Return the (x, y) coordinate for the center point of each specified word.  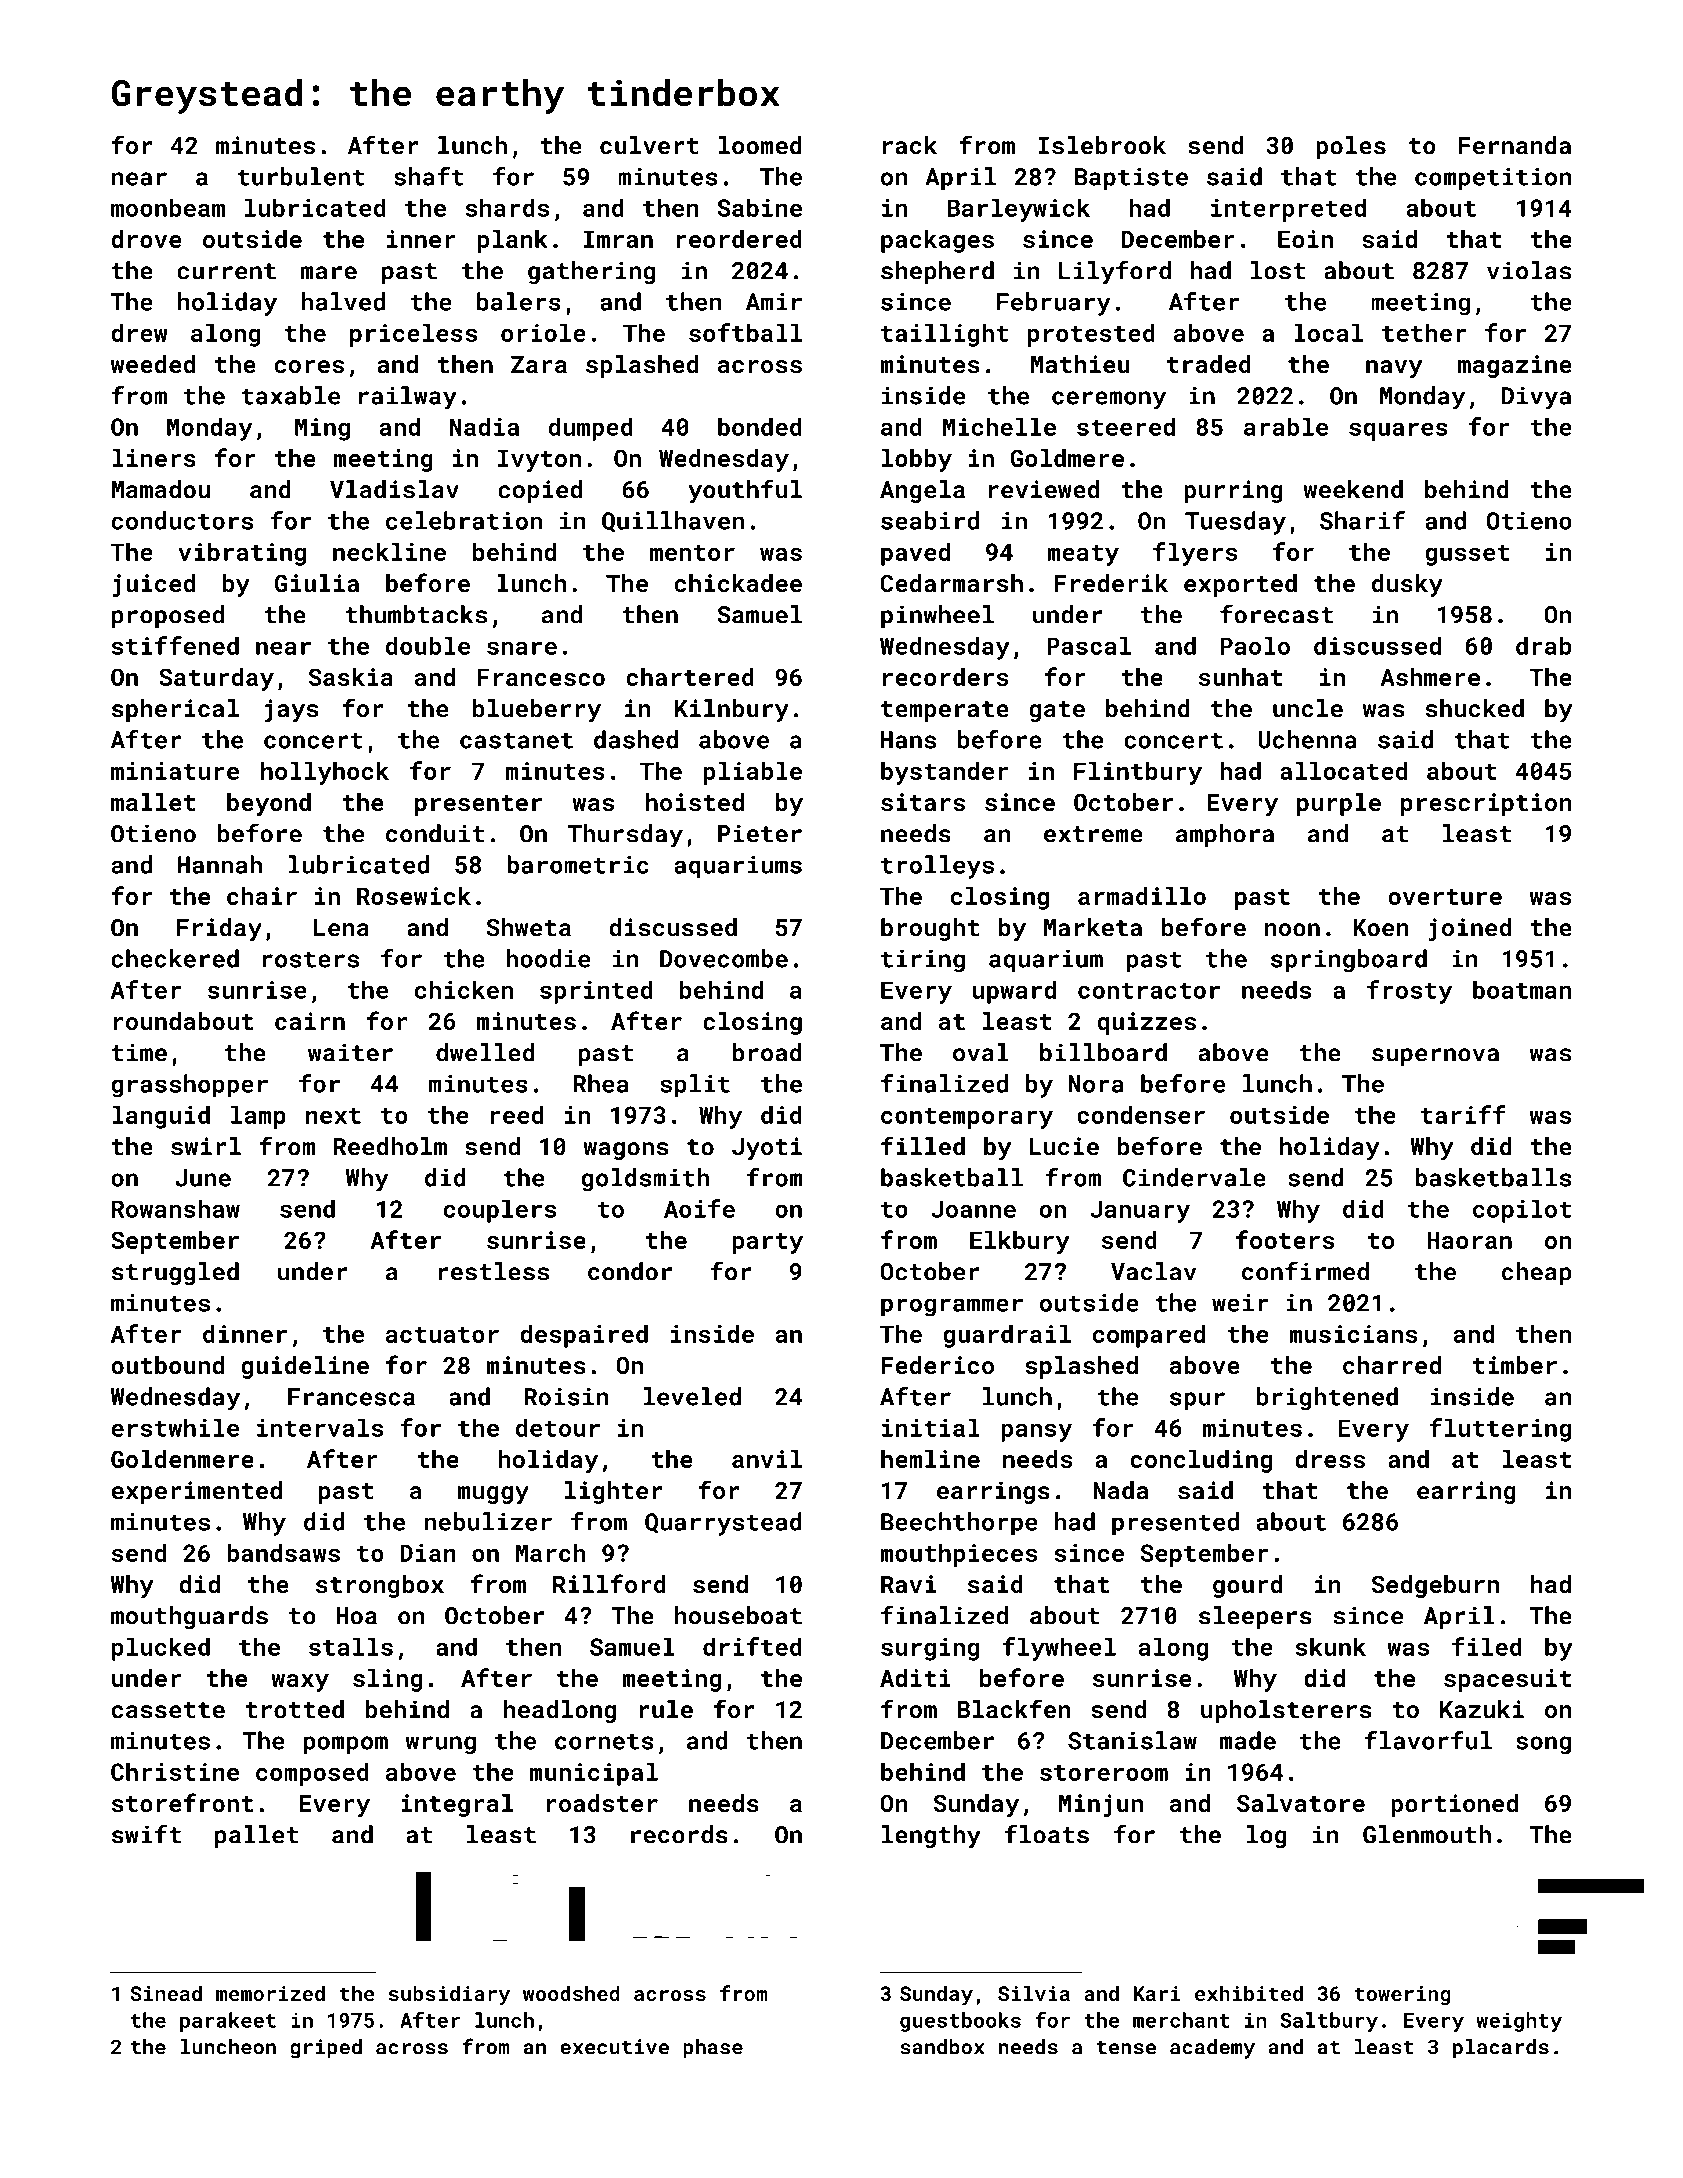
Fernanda (1515, 145)
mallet (153, 802)
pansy (1036, 1432)
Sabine (760, 207)
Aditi (915, 1678)
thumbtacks (416, 614)
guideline (305, 1367)
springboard (1349, 961)
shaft (429, 176)
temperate (945, 711)
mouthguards (189, 1617)
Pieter (760, 833)
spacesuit (1507, 1680)
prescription (1486, 804)
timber (1515, 1365)
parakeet (228, 2022)
